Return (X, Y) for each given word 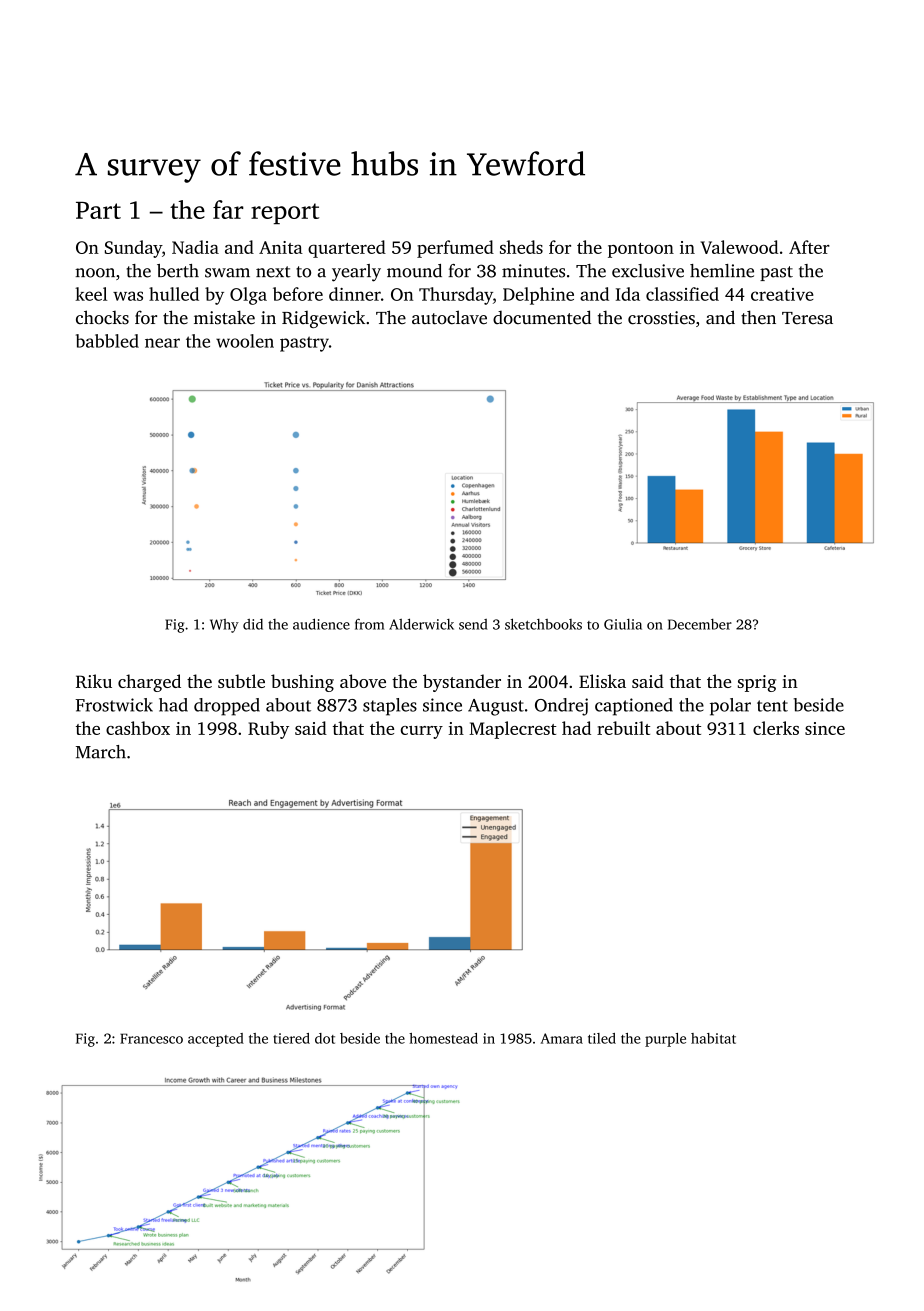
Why (224, 626)
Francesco (151, 1038)
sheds (521, 247)
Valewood (739, 247)
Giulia (623, 624)
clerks (776, 728)
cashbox (138, 728)
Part (98, 210)
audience (321, 624)
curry (422, 732)
